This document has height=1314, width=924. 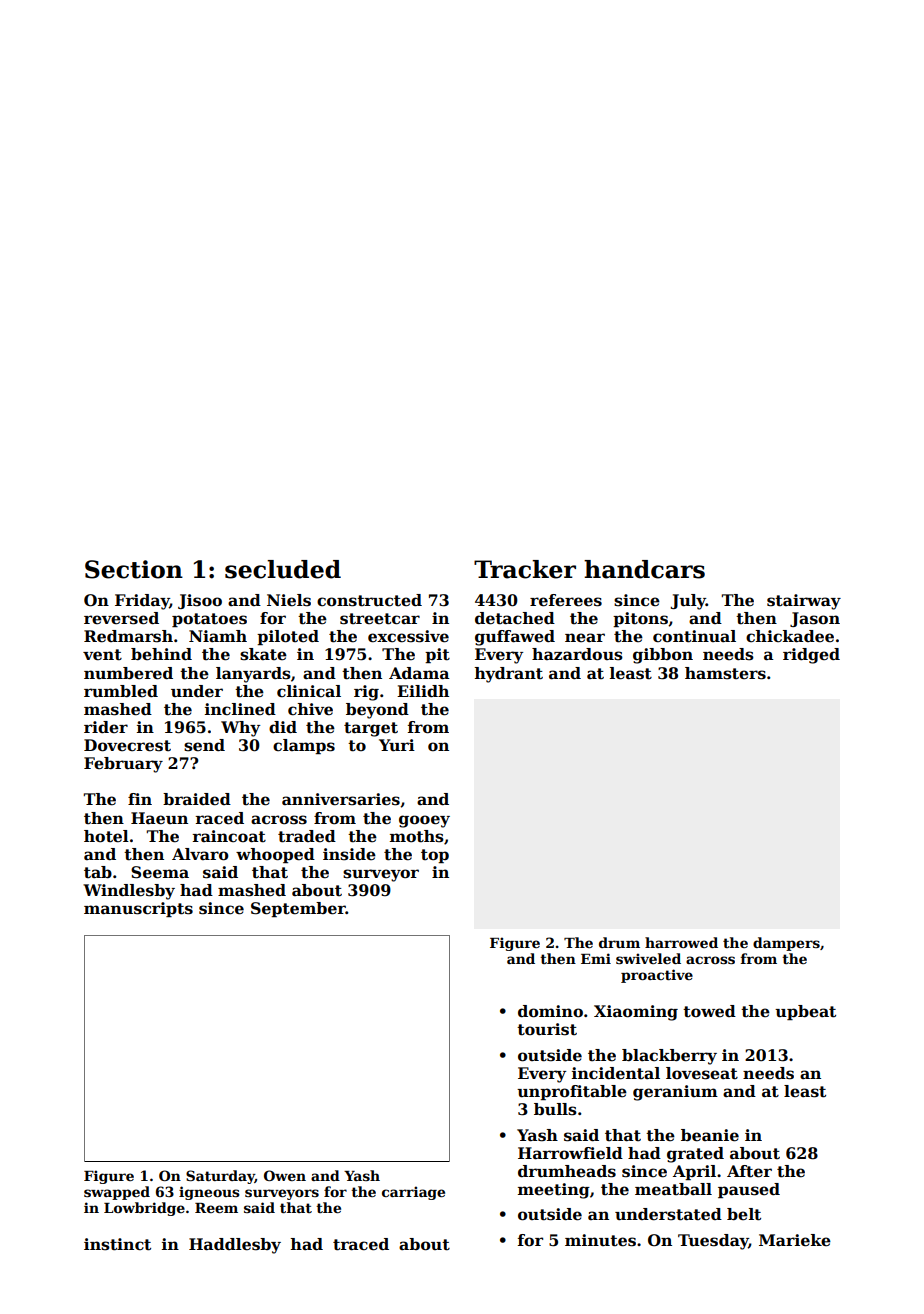 I want to click on Owen, so click(x=285, y=1175).
